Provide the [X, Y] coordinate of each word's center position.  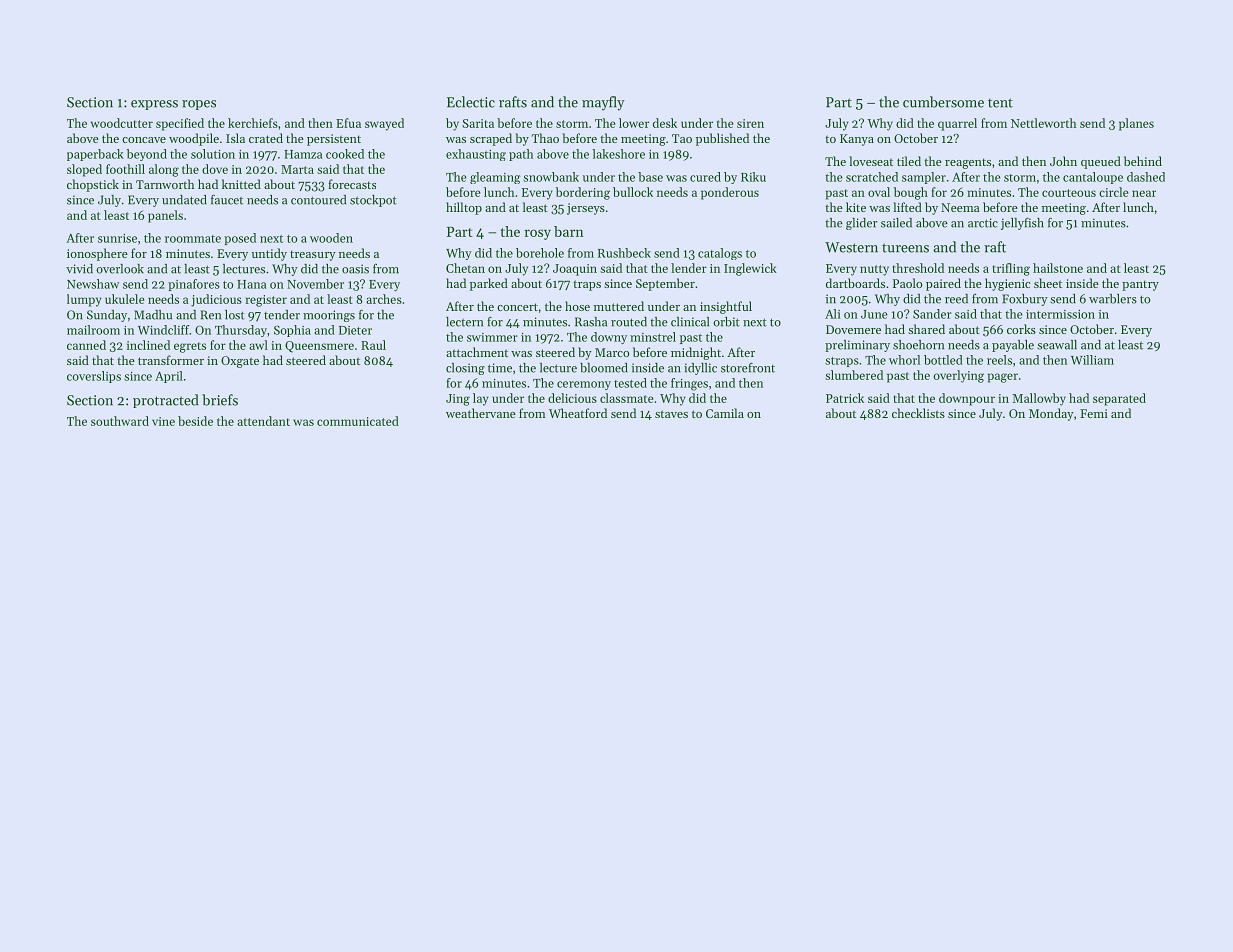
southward [120, 421]
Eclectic [471, 102]
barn [569, 231]
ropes [199, 105]
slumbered [854, 375]
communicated [358, 421]
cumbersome [943, 102]
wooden [331, 238]
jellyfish [1022, 223]
